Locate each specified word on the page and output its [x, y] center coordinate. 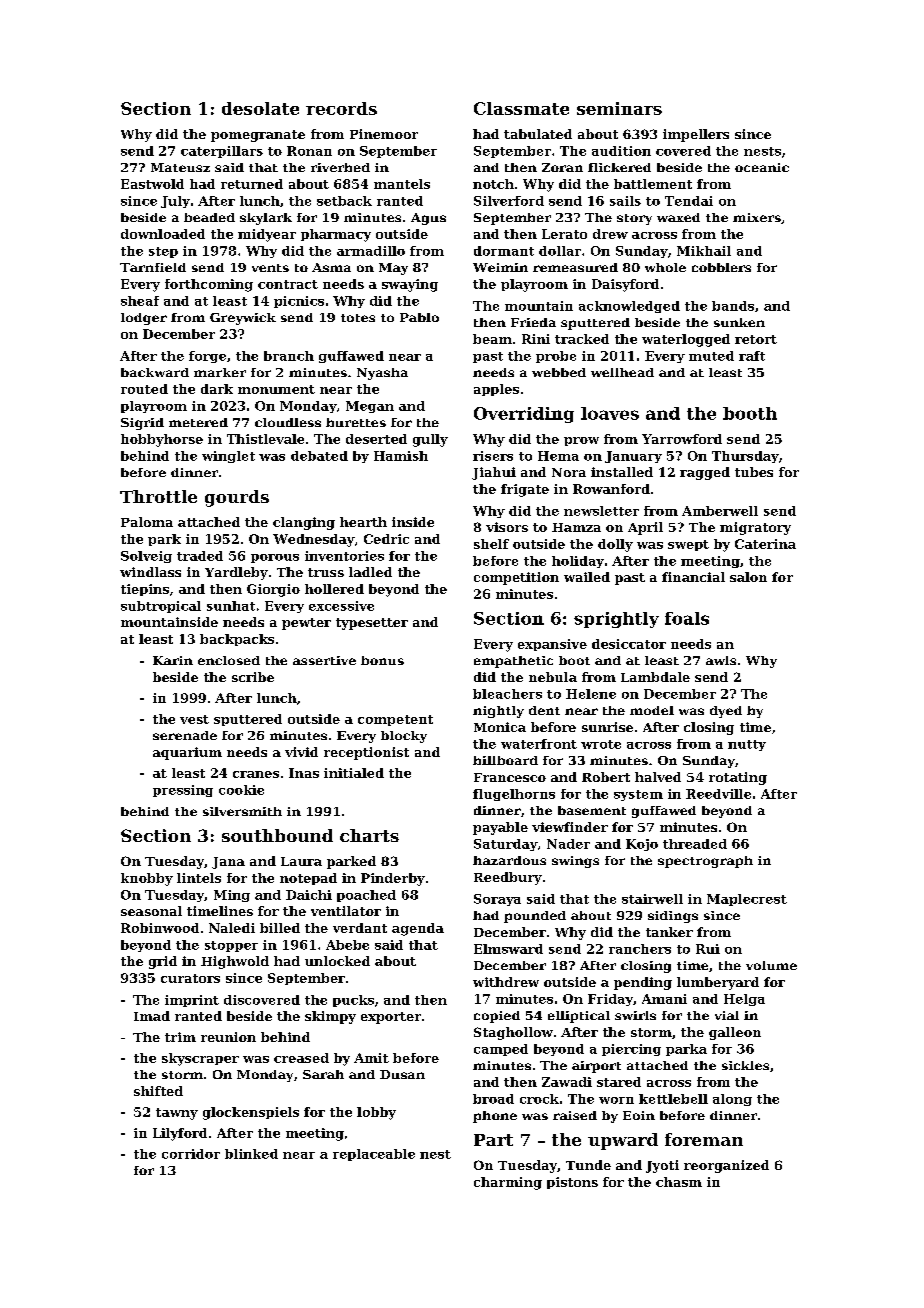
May [393, 269]
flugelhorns [514, 795]
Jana [228, 863]
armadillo [371, 251]
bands [733, 306]
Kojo [642, 845]
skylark [266, 219]
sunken [739, 322]
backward [155, 372]
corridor [191, 1154]
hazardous [509, 860]
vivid [301, 752]
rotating [738, 778]
